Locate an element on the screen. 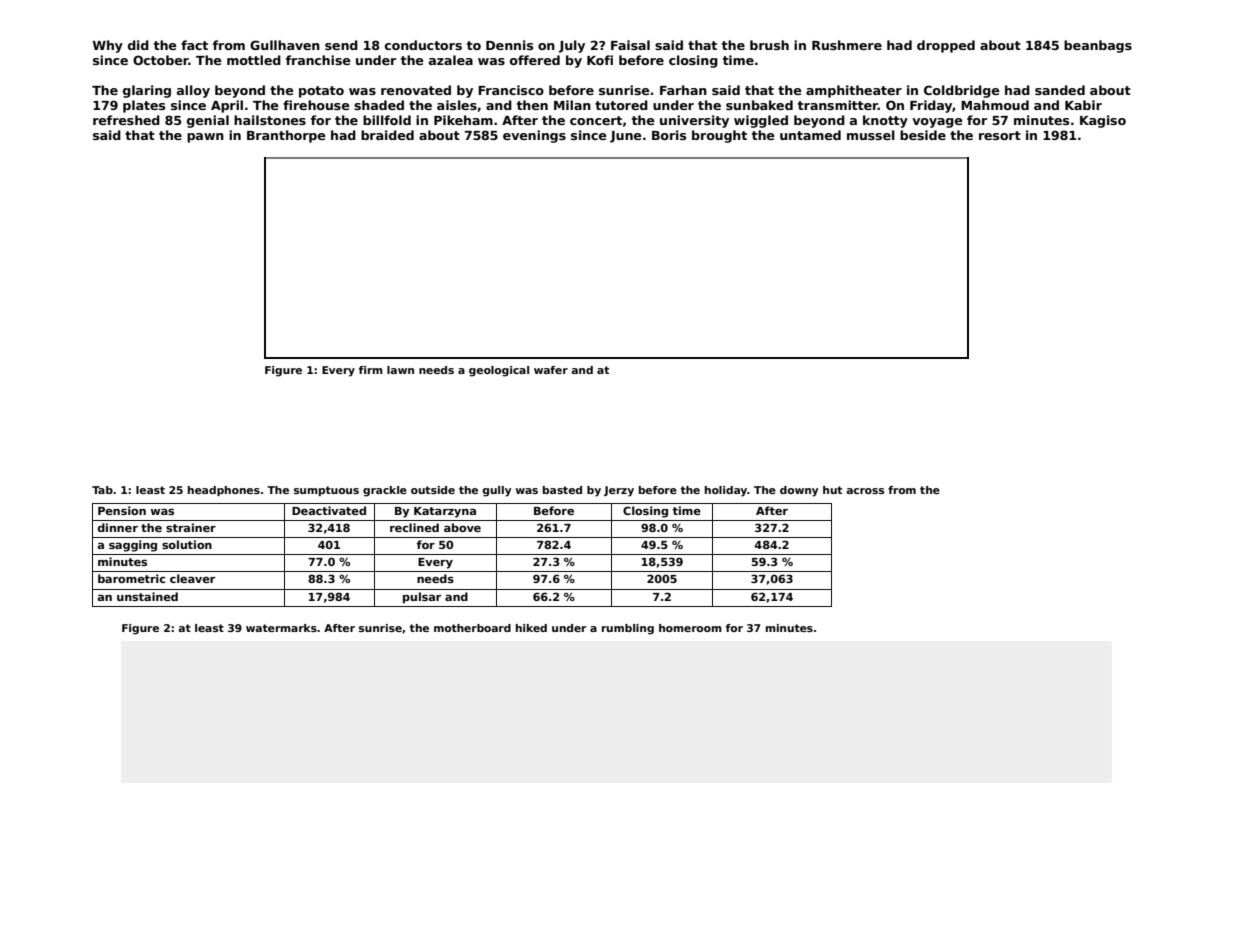 This screenshot has width=1233, height=952. brought is located at coordinates (719, 136).
